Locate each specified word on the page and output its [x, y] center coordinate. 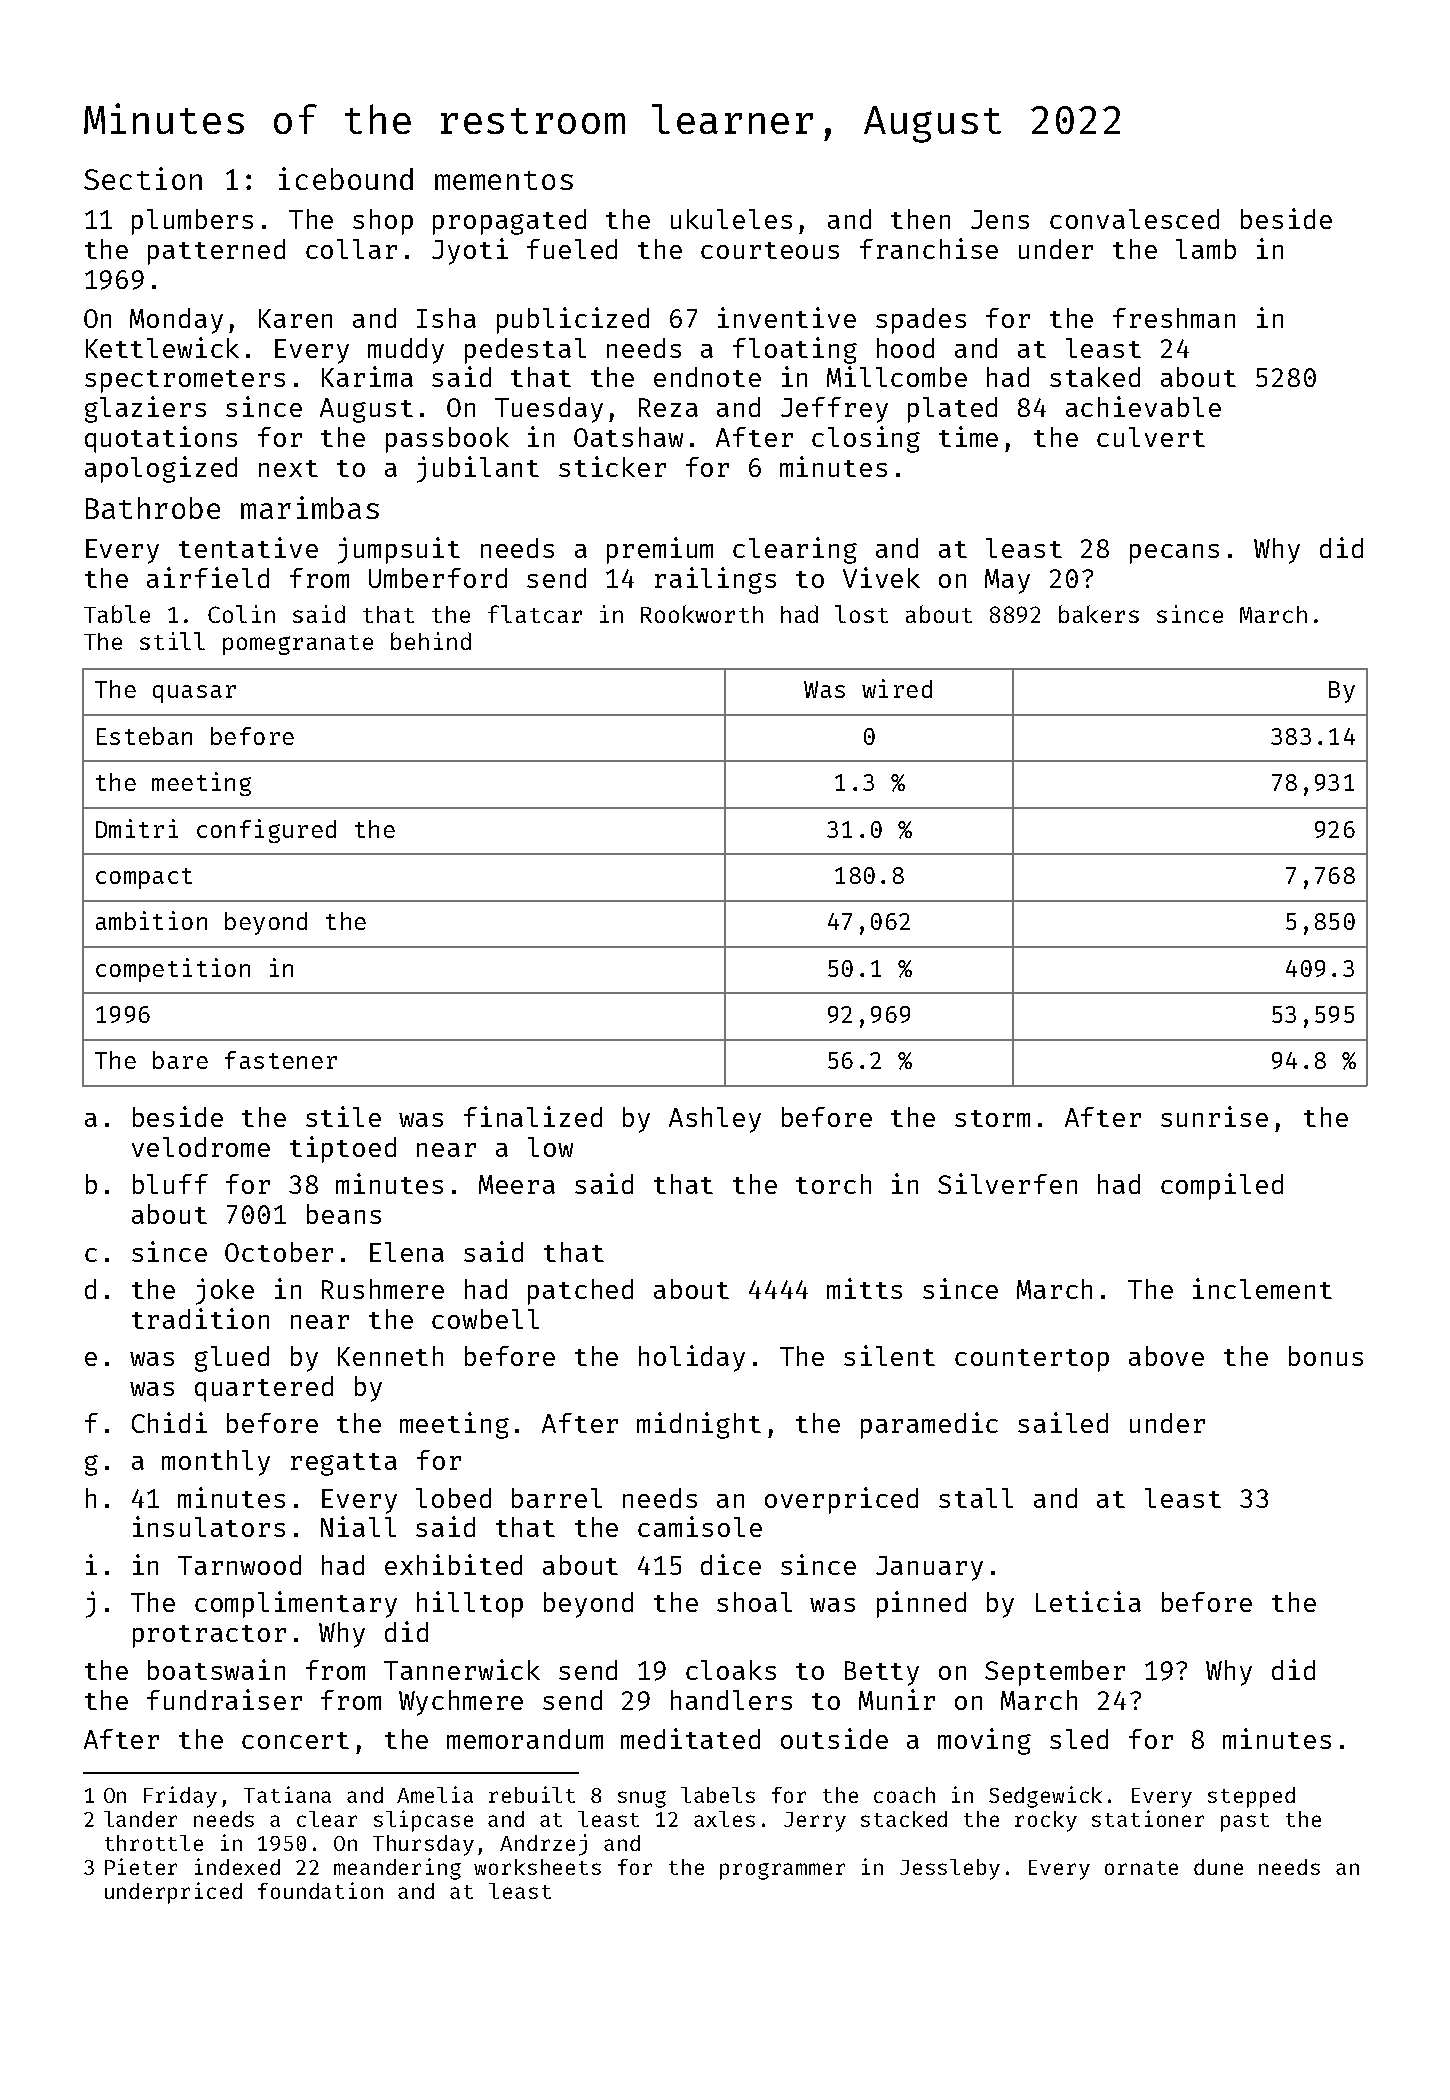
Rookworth [702, 614]
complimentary [296, 1604]
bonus [1326, 1356]
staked [1095, 377]
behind [431, 641]
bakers [1099, 614]
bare [180, 1060]
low [550, 1147]
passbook [447, 440]
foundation [320, 1890]
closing [866, 439]
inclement [1262, 1288]
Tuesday [549, 410]
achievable [1143, 406]
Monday [176, 321]
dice [731, 1564]
